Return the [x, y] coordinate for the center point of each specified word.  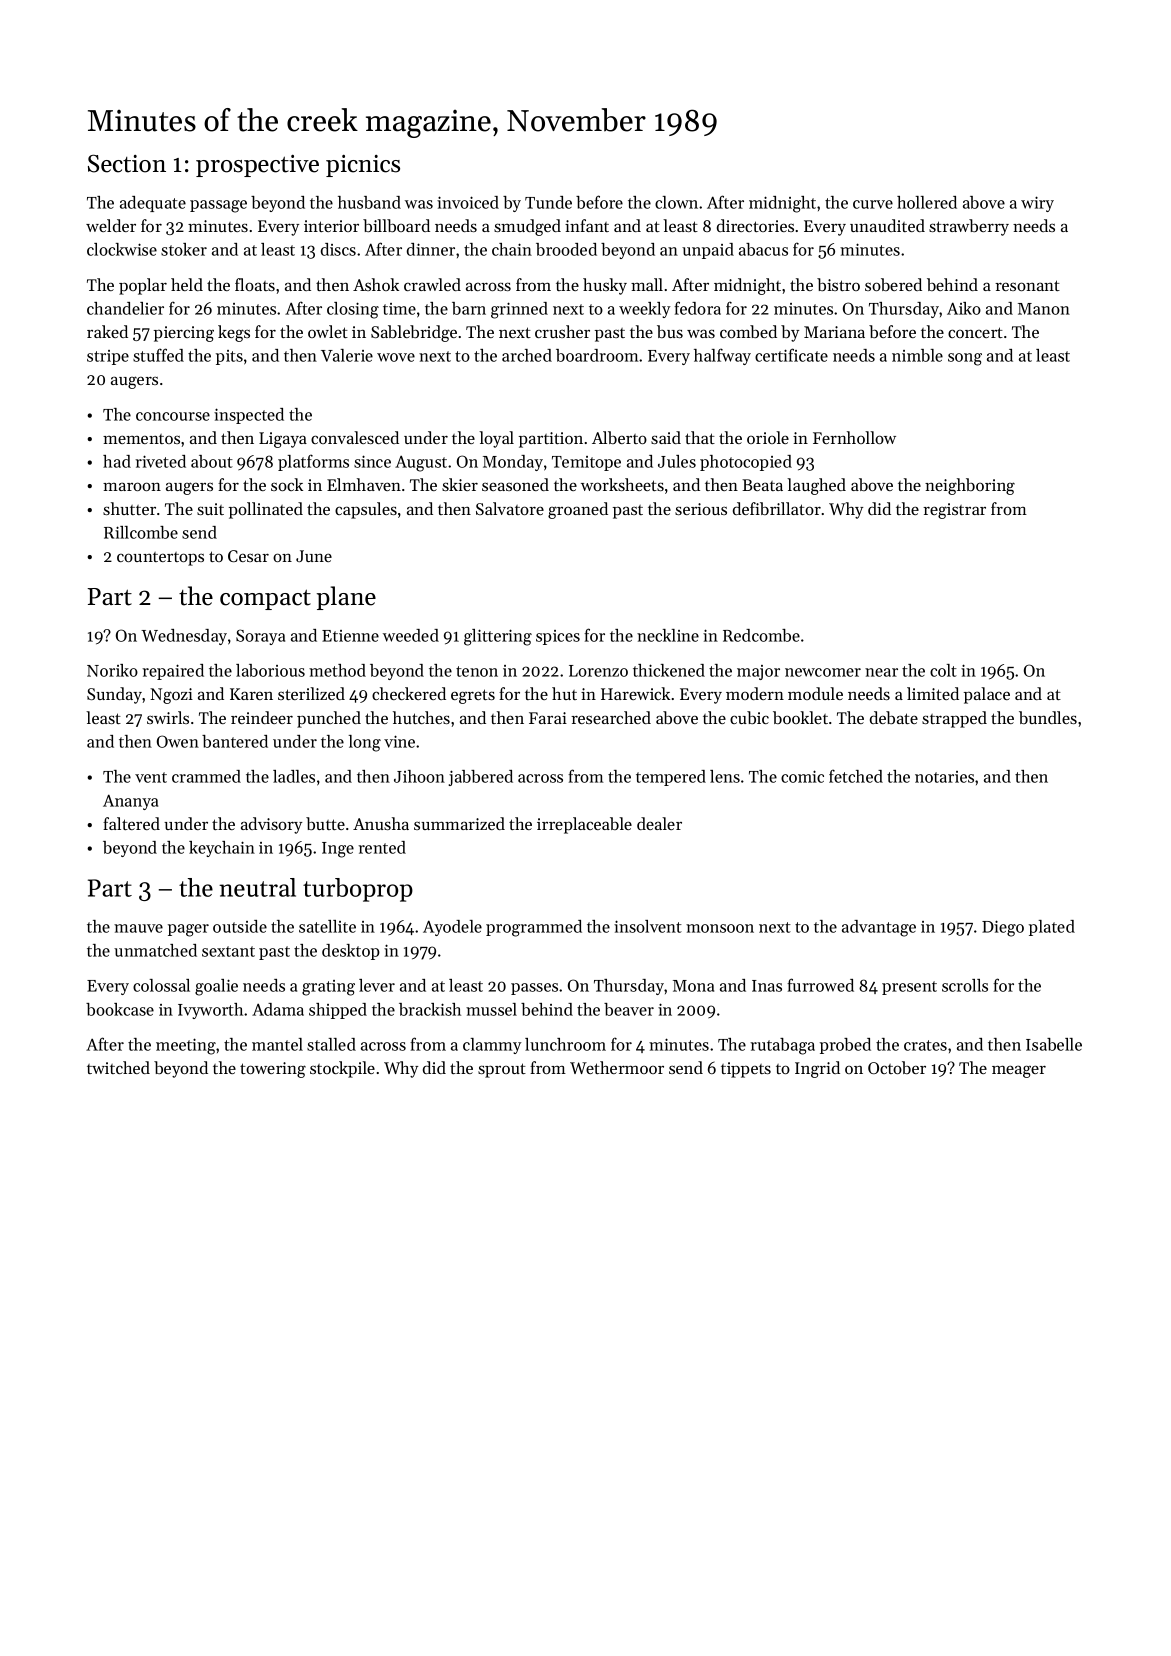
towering [273, 1070]
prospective [257, 166]
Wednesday [184, 637]
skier [460, 484]
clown [676, 202]
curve [873, 204]
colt [943, 670]
